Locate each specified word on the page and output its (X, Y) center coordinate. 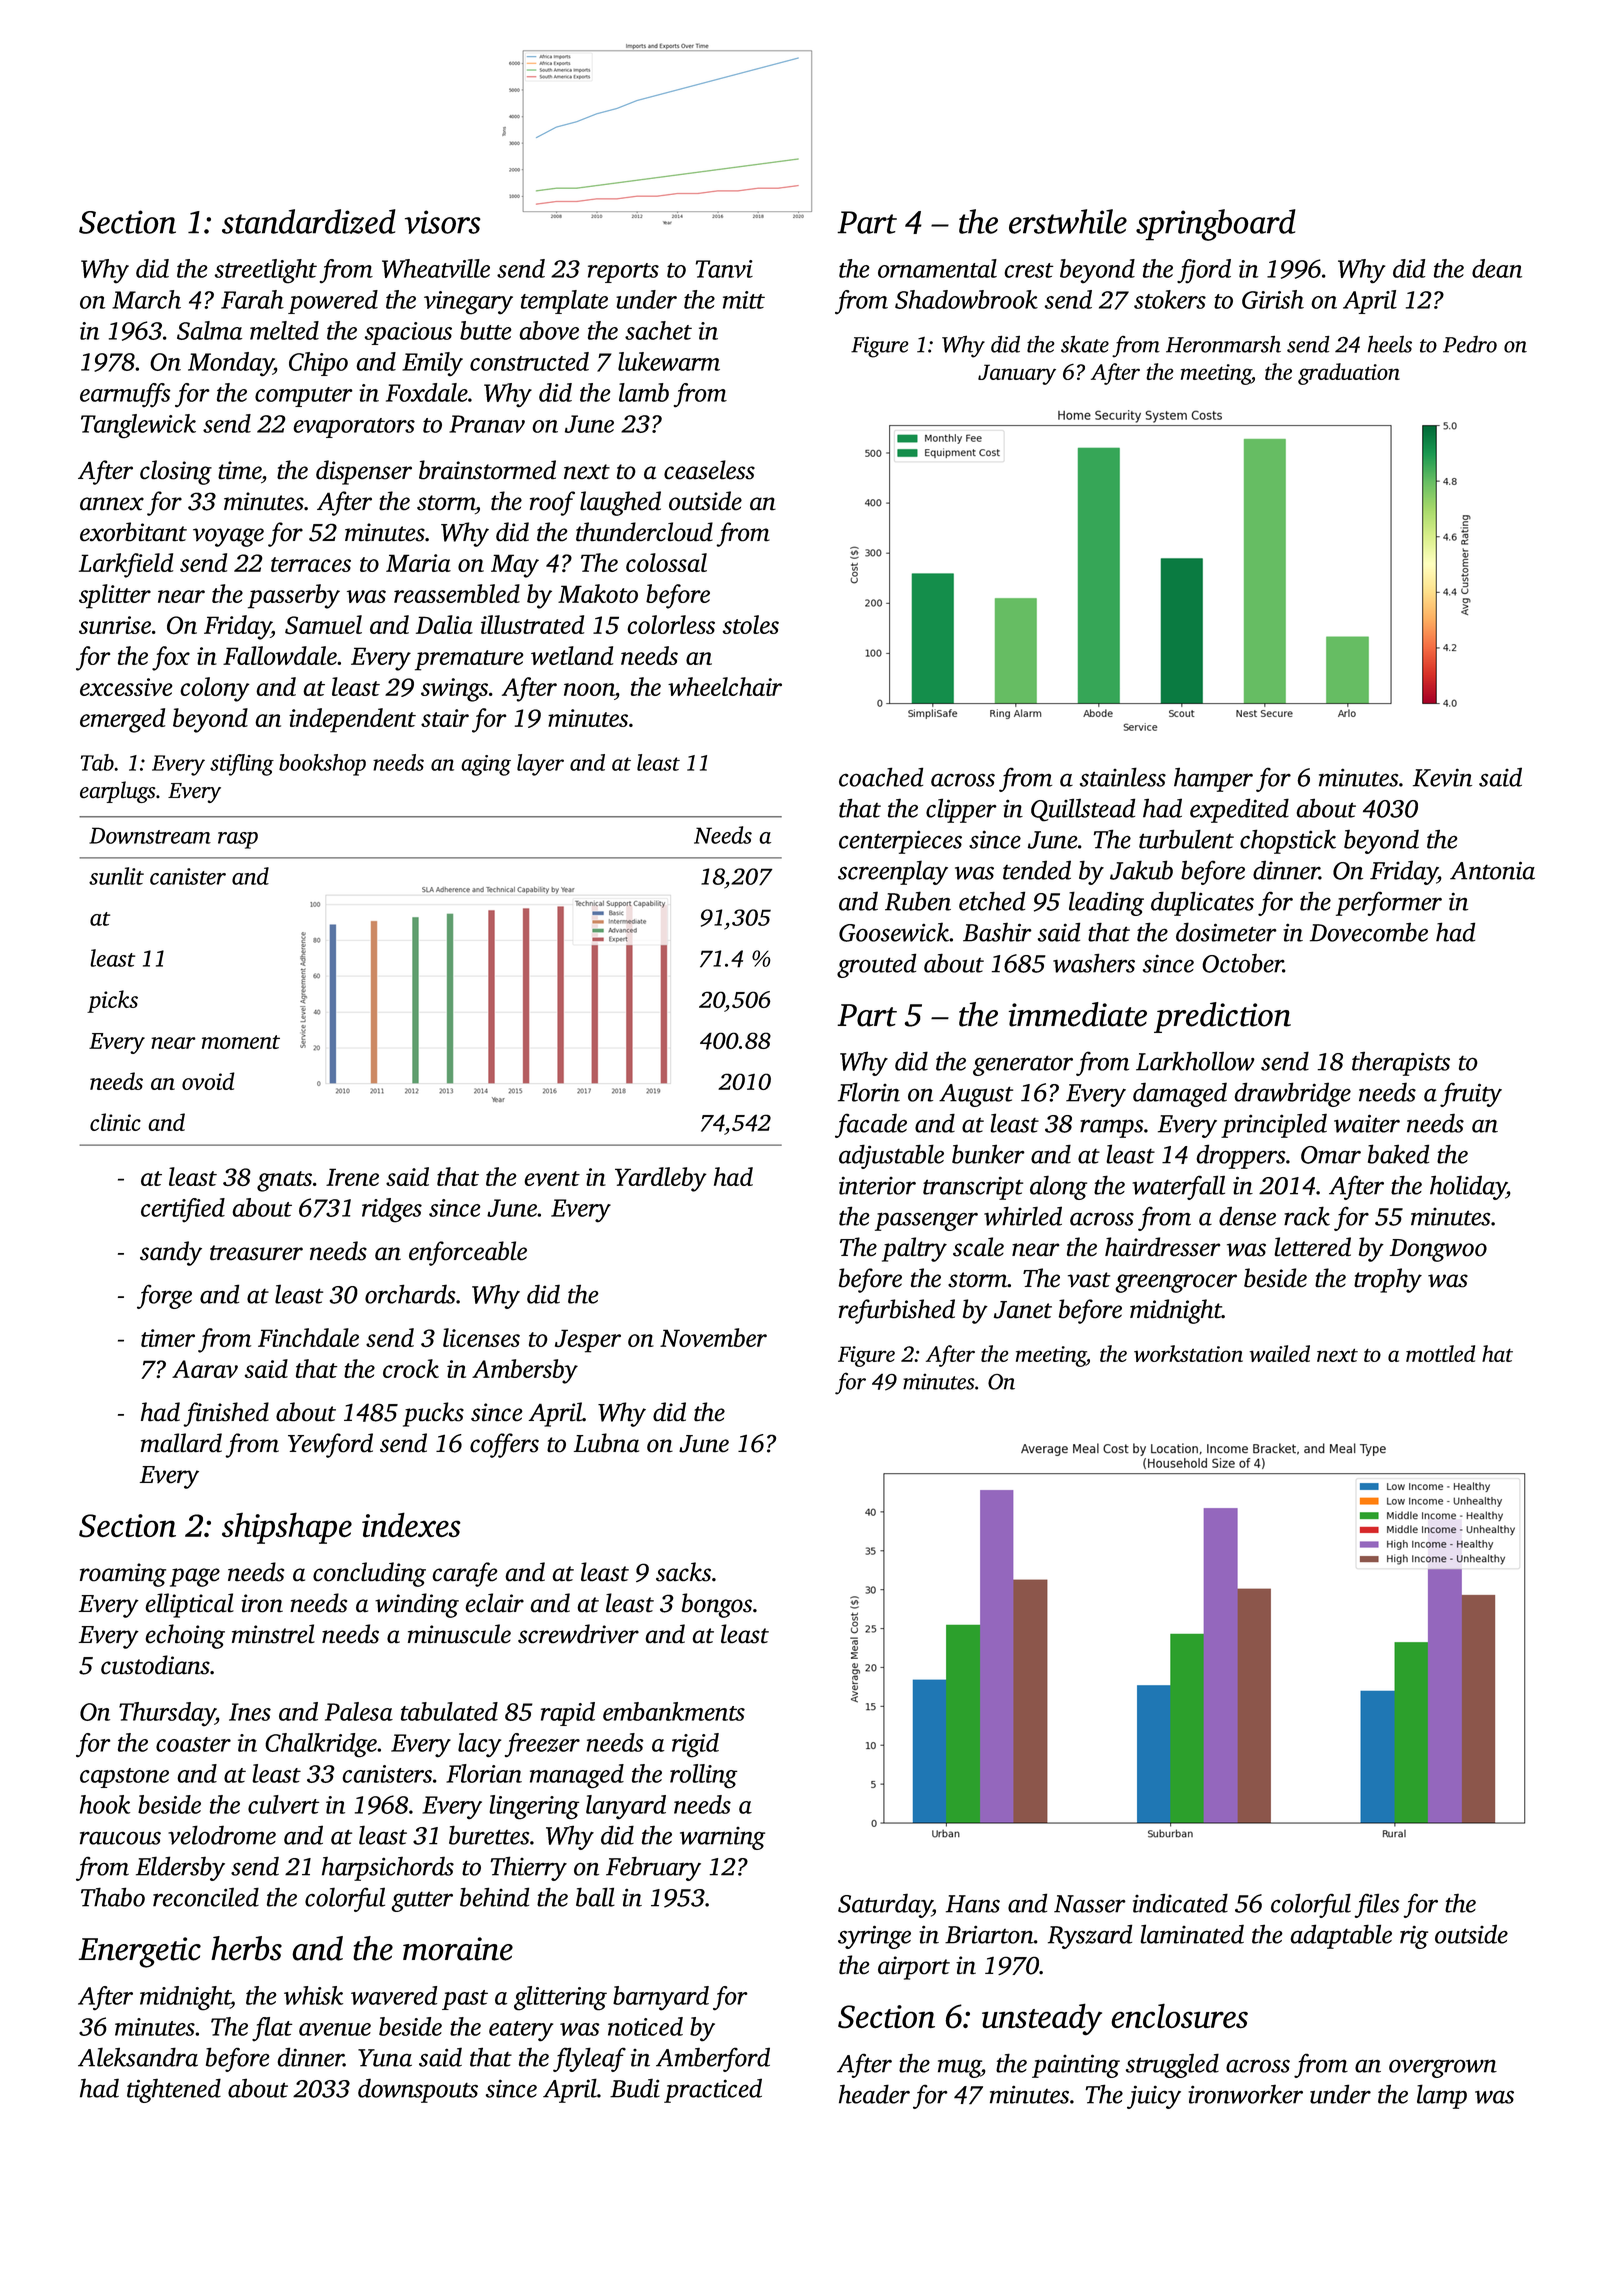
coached (881, 777)
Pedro (1470, 344)
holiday (1468, 1187)
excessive (126, 687)
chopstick (1288, 841)
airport (914, 1968)
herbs (246, 1948)
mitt (744, 300)
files (1377, 1905)
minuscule (459, 1634)
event (552, 1178)
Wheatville (436, 268)
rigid (695, 1745)
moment (241, 1042)
